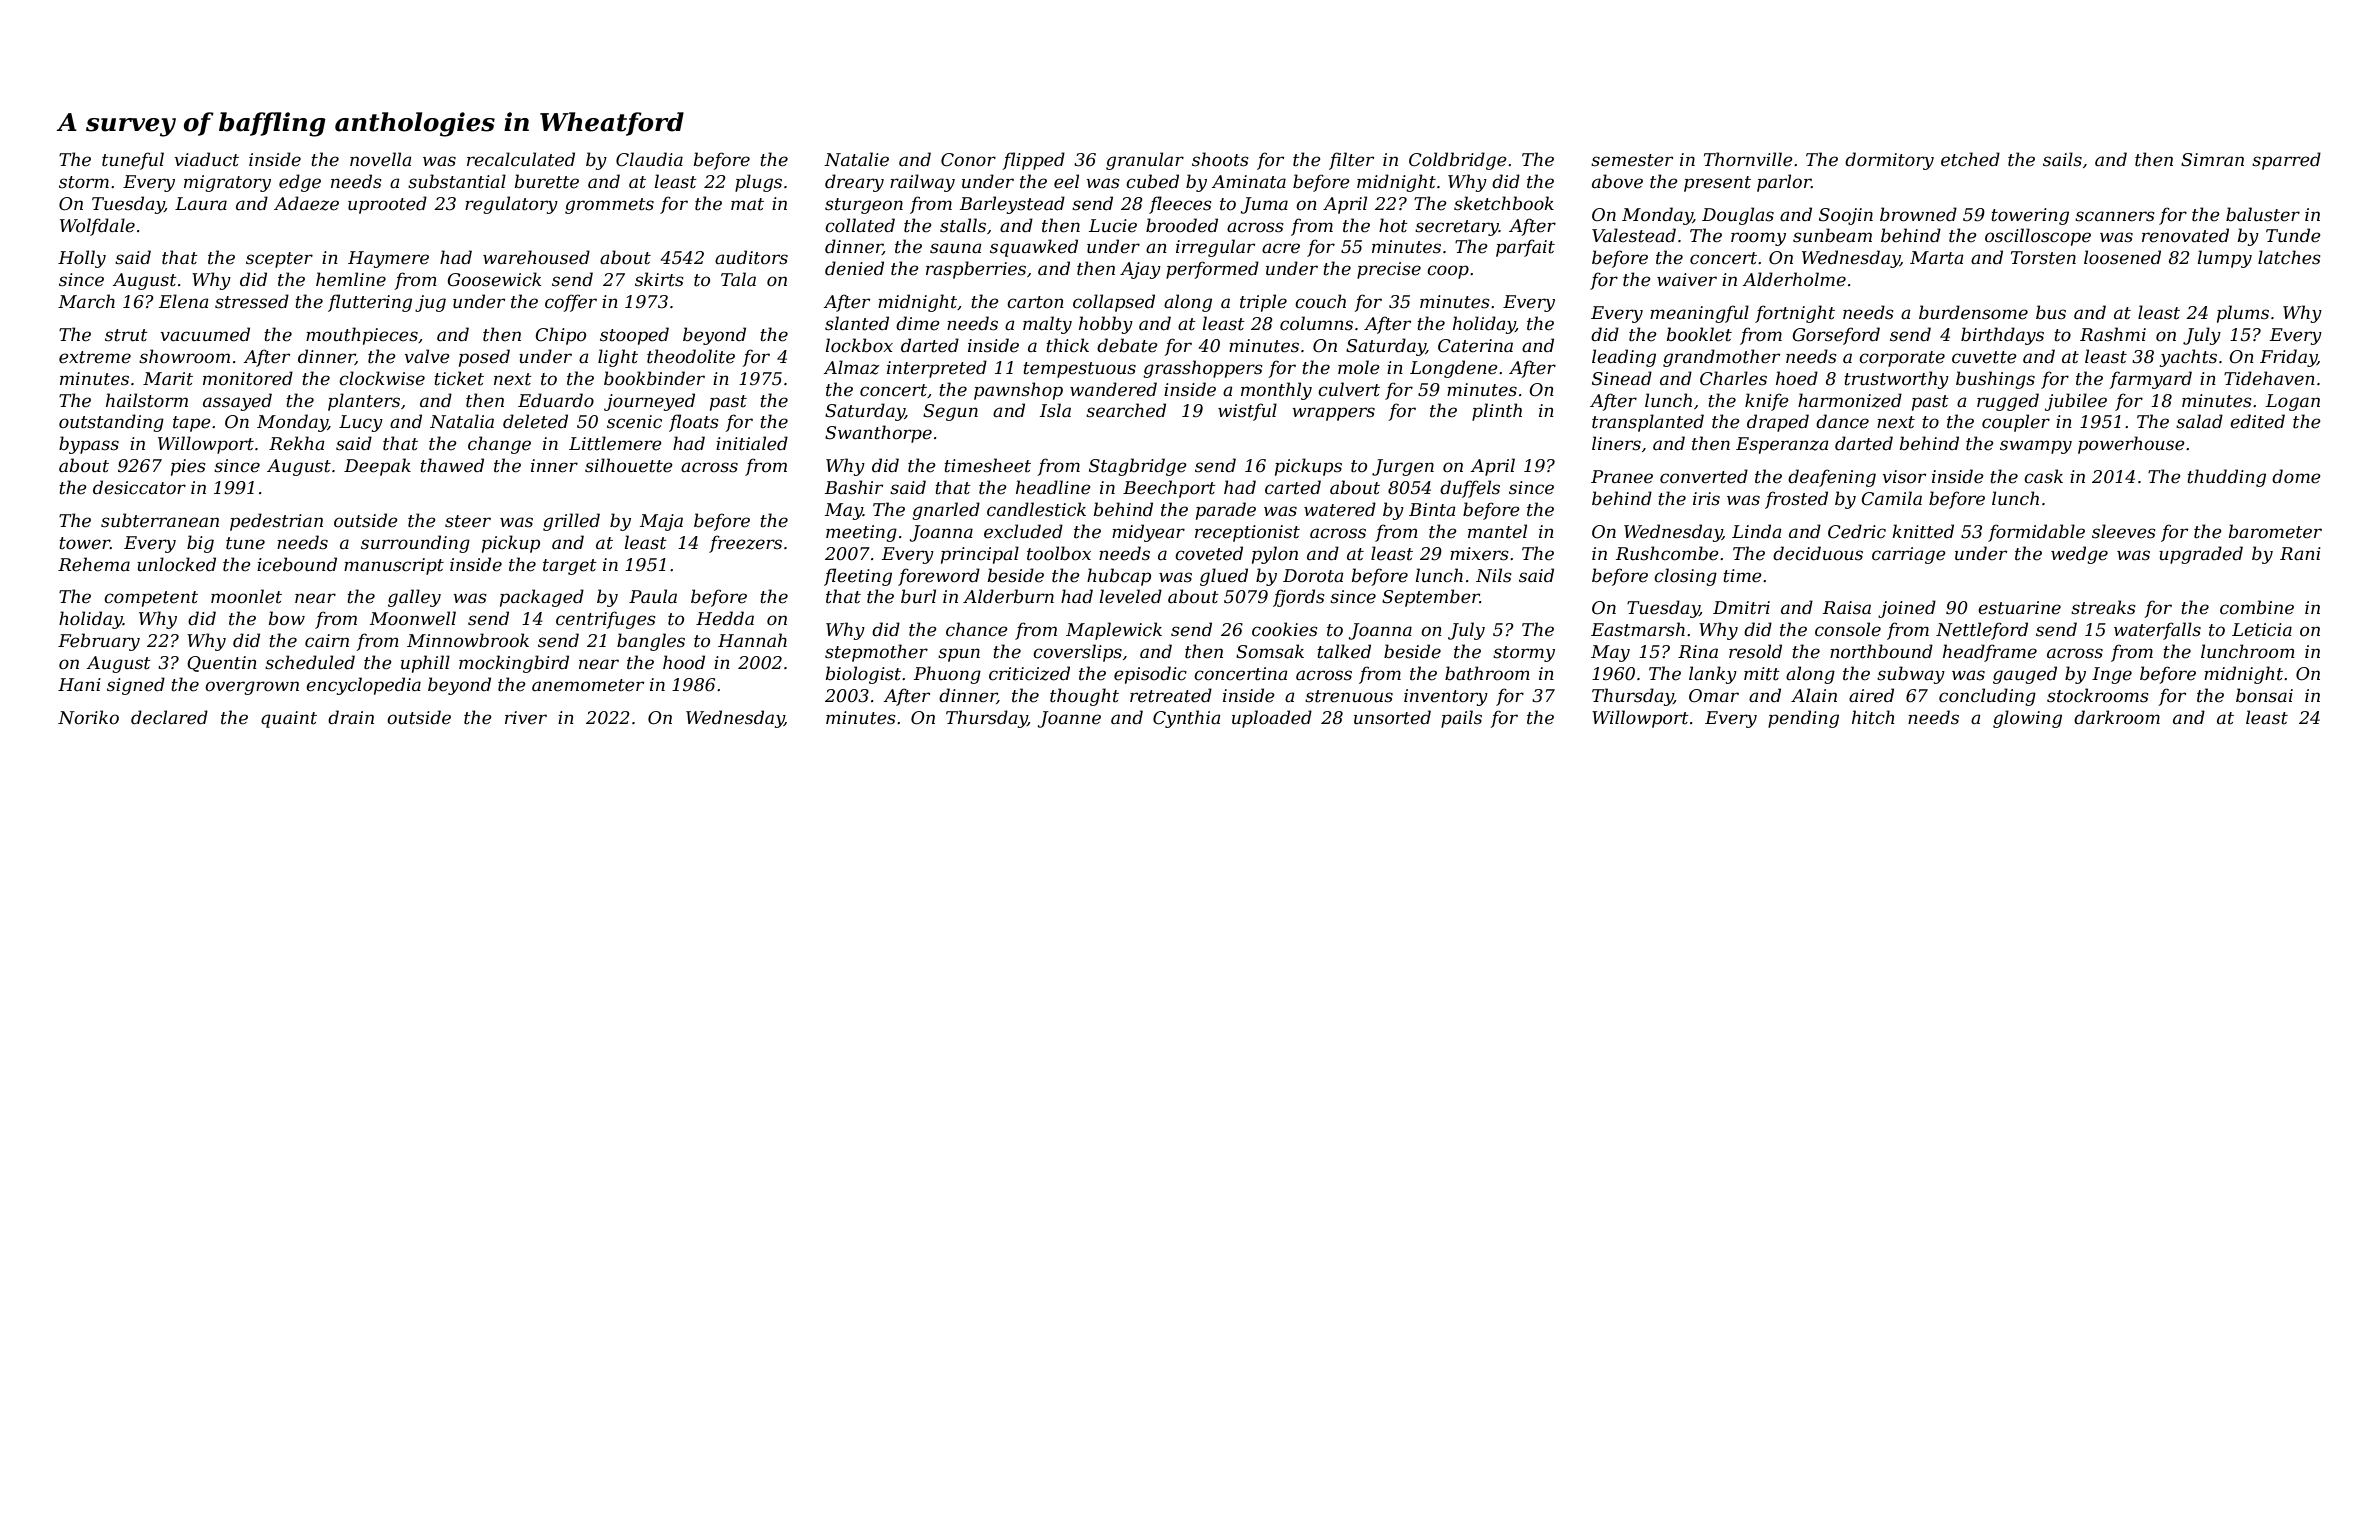 The image size is (2380, 1540). I want to click on Coldbridge, so click(1458, 161).
